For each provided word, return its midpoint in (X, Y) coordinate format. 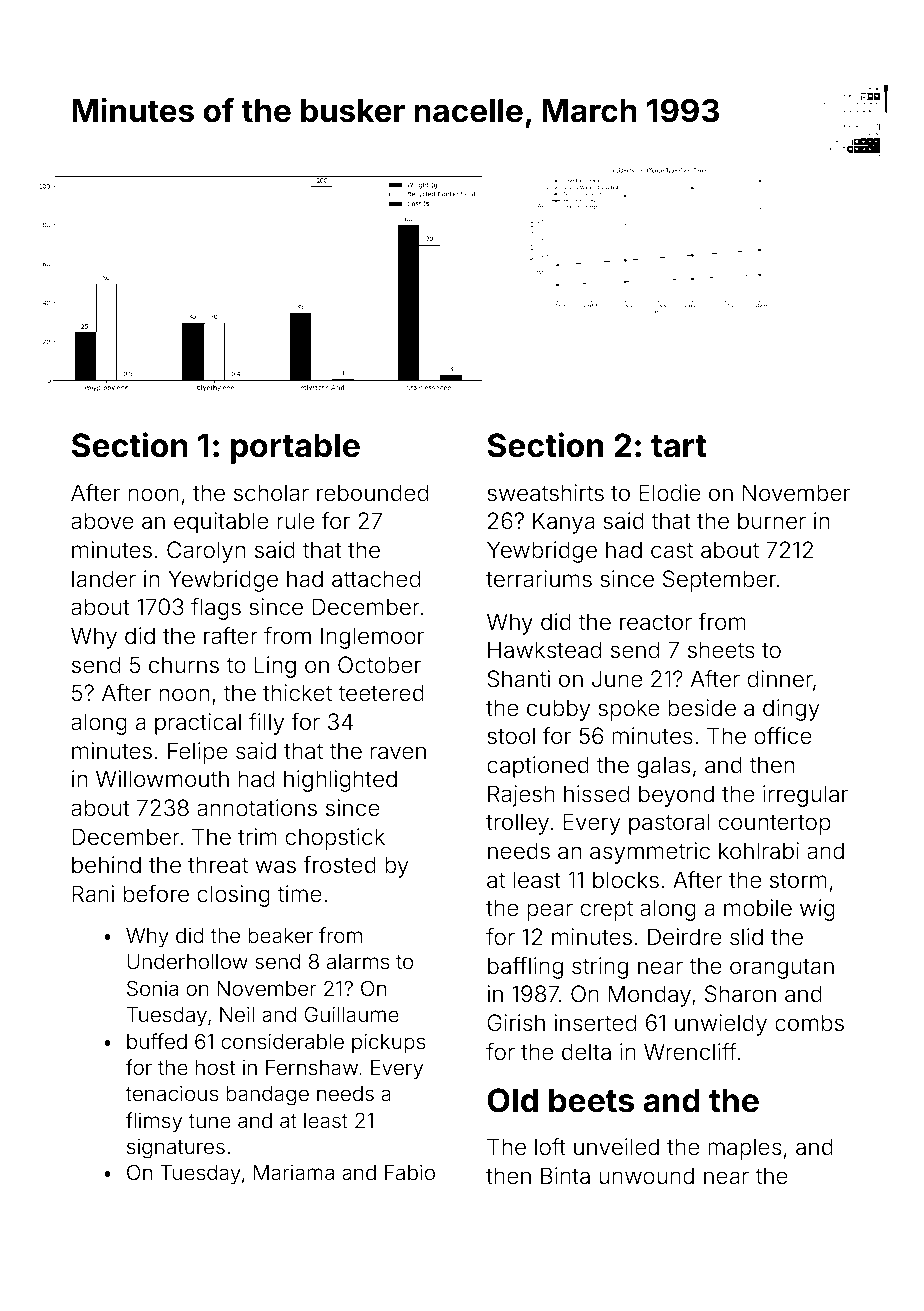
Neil (237, 1014)
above (102, 521)
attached (376, 579)
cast (672, 550)
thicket (297, 693)
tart (679, 446)
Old (512, 1100)
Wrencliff (690, 1052)
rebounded (372, 493)
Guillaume (352, 1014)
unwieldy (721, 1025)
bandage (267, 1096)
